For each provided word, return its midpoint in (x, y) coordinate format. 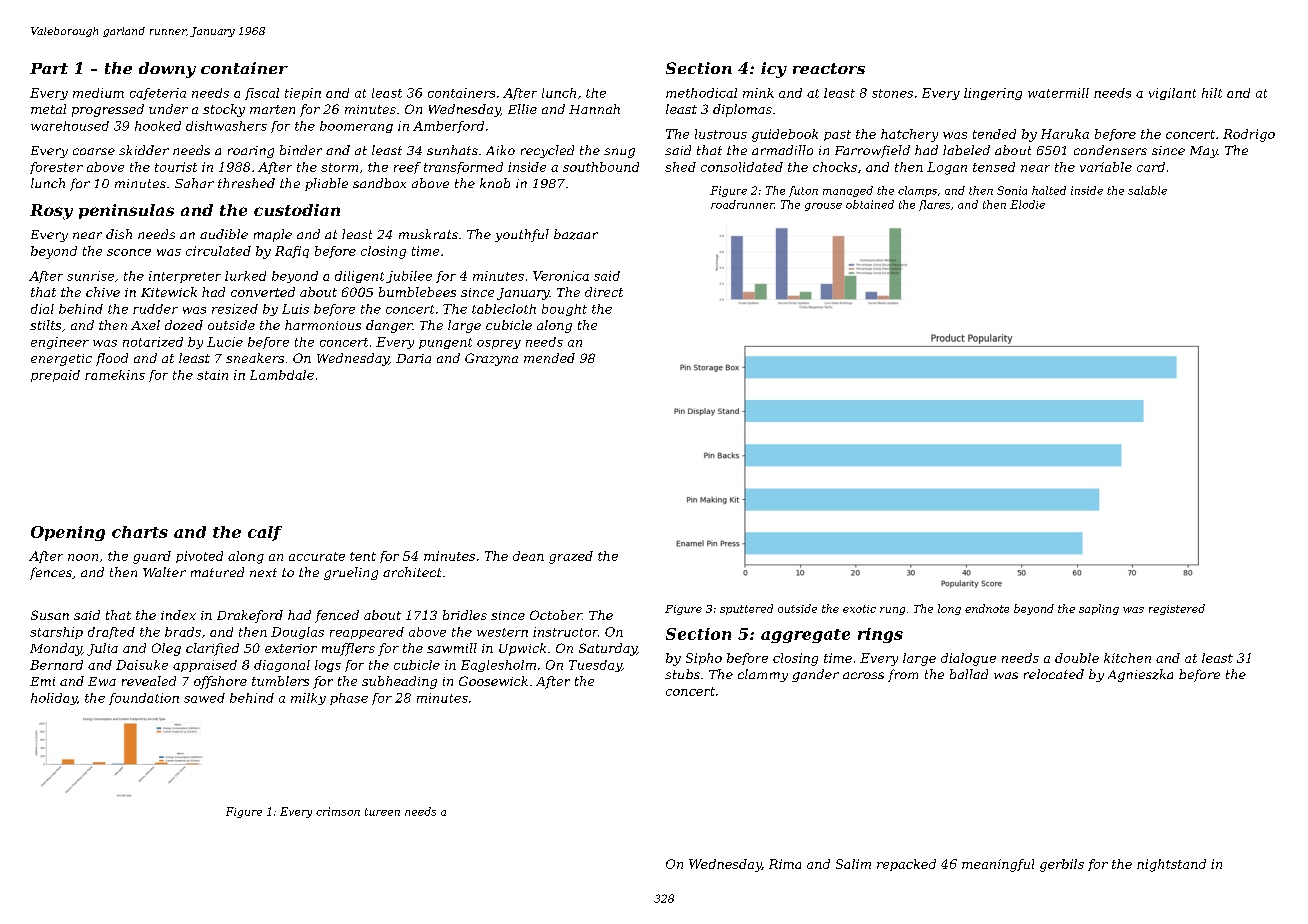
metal (48, 109)
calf (265, 533)
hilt (1212, 93)
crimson (338, 811)
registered (1177, 609)
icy (774, 70)
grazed (571, 557)
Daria (413, 358)
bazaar (576, 234)
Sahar (194, 183)
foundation (144, 699)
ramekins (115, 375)
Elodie (1027, 204)
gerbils (1062, 865)
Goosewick (493, 681)
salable (1147, 190)
